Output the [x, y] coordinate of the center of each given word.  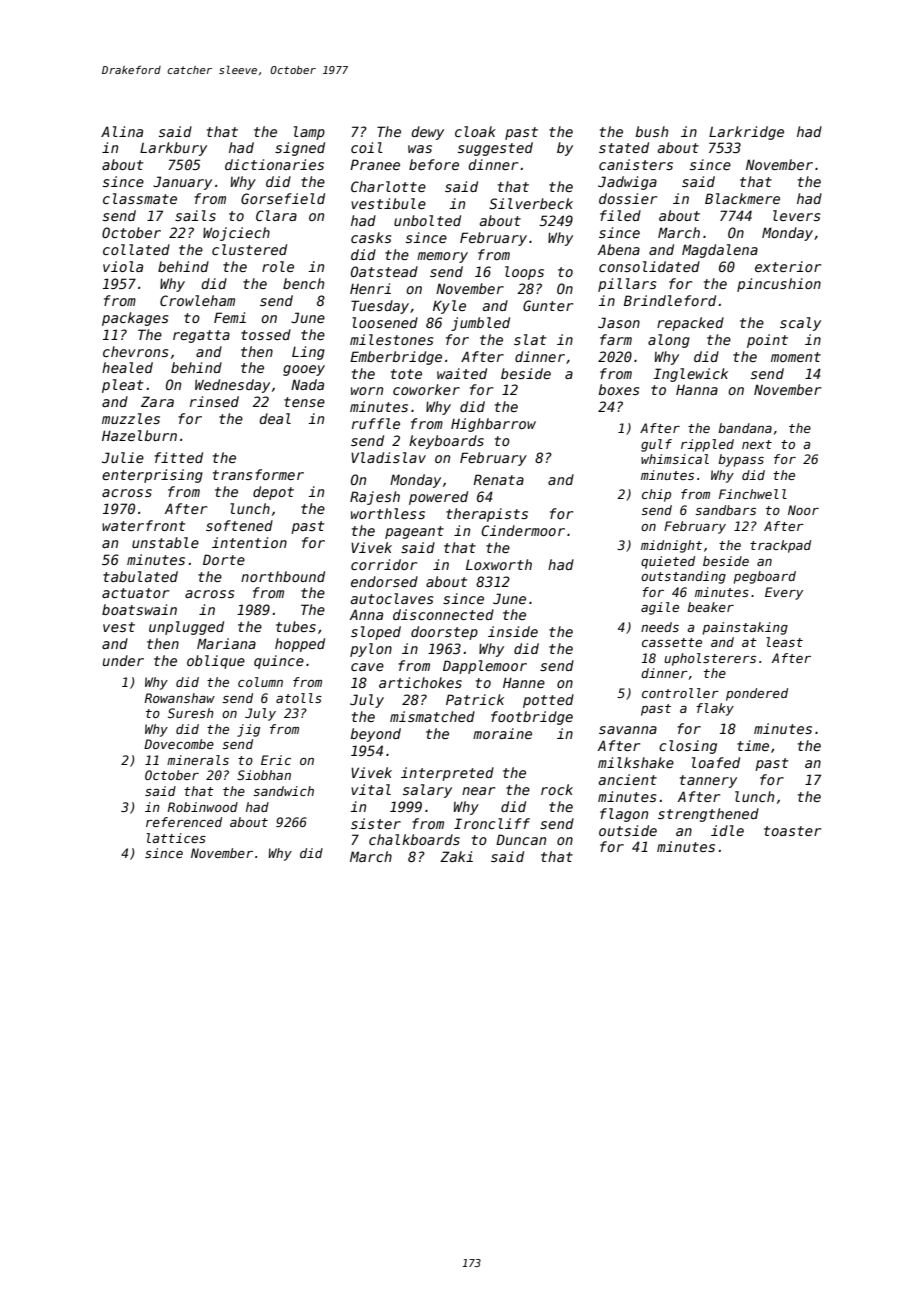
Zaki [456, 856]
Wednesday [232, 386]
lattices [176, 838]
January [182, 183]
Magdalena [720, 251]
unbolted [427, 220]
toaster [792, 831]
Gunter [548, 305]
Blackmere [742, 198]
